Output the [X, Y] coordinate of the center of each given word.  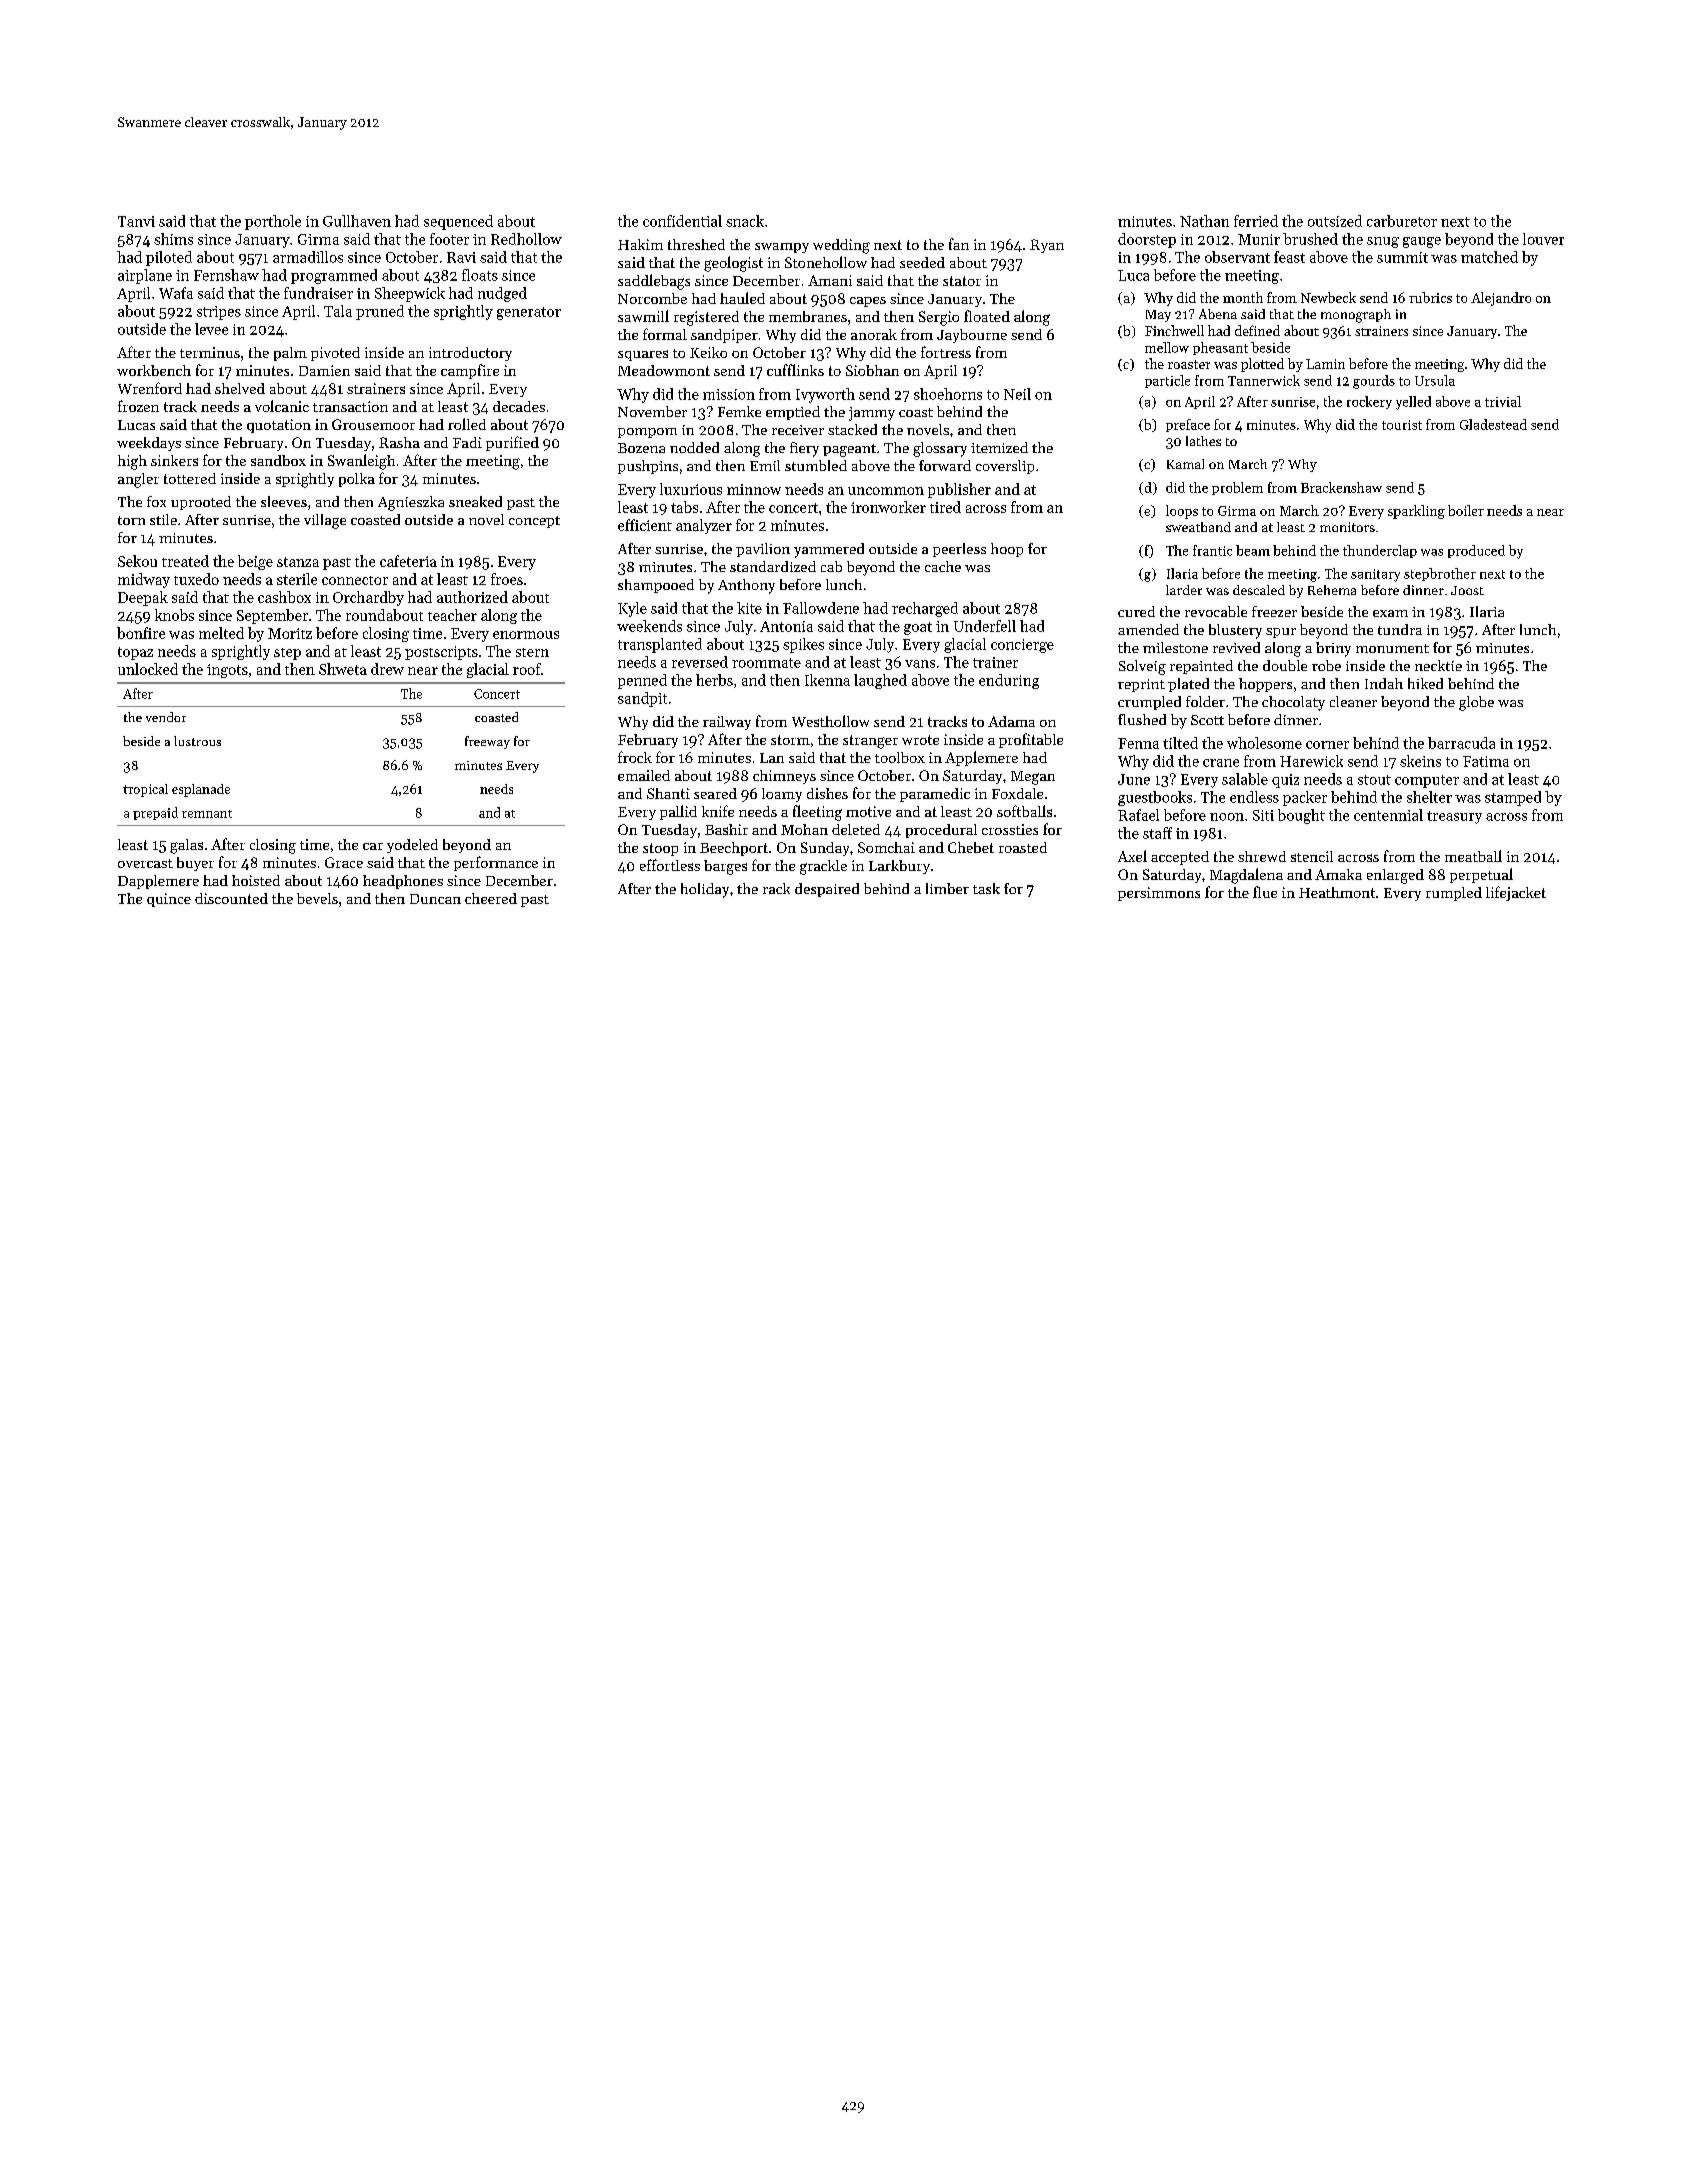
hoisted [256, 880]
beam [1253, 550]
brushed [1310, 239]
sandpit [642, 699]
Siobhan [872, 370]
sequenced [458, 222]
